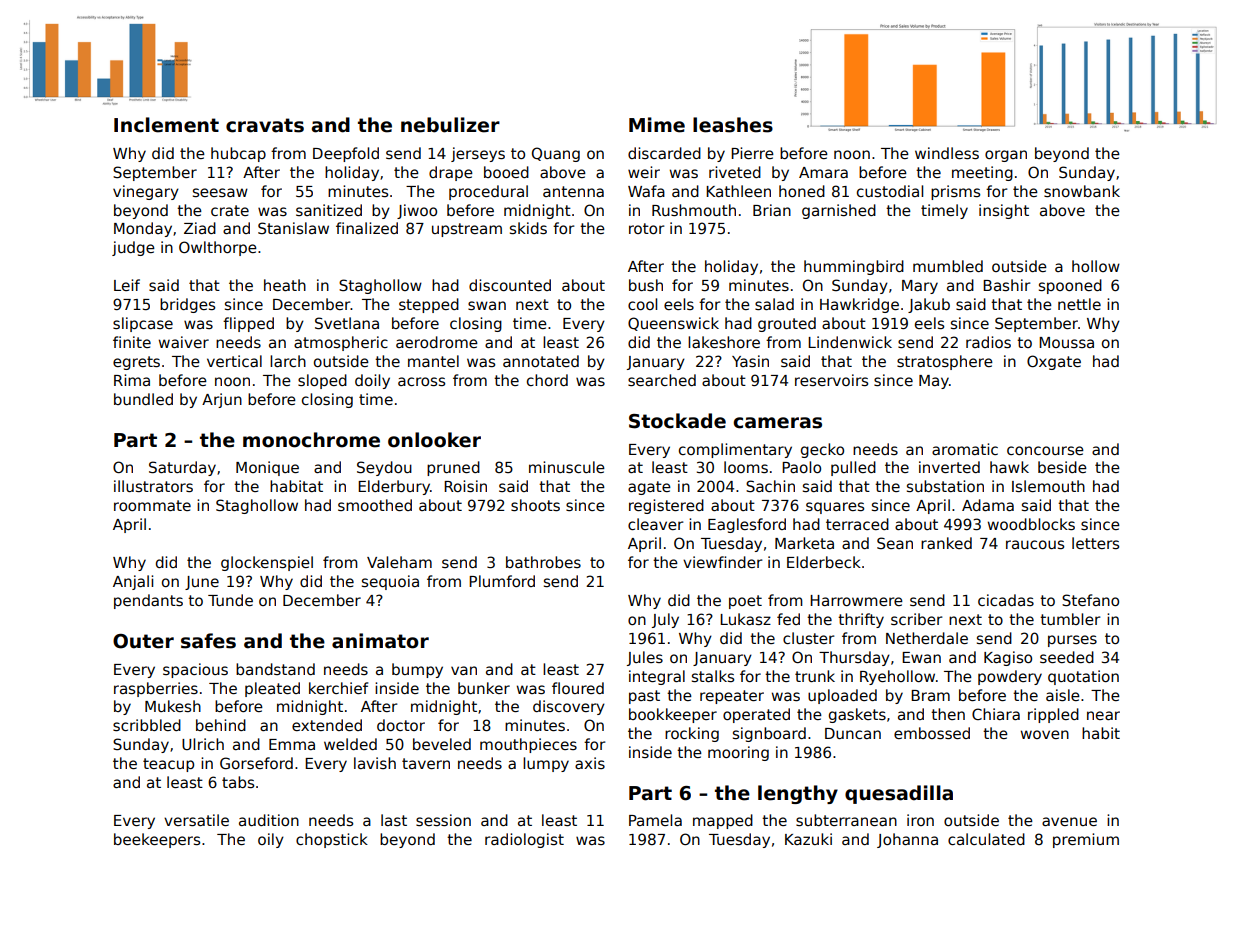 The width and height of the screenshot is (1233, 952). Describe the element at coordinates (332, 840) in the screenshot. I see `chopstick` at that location.
